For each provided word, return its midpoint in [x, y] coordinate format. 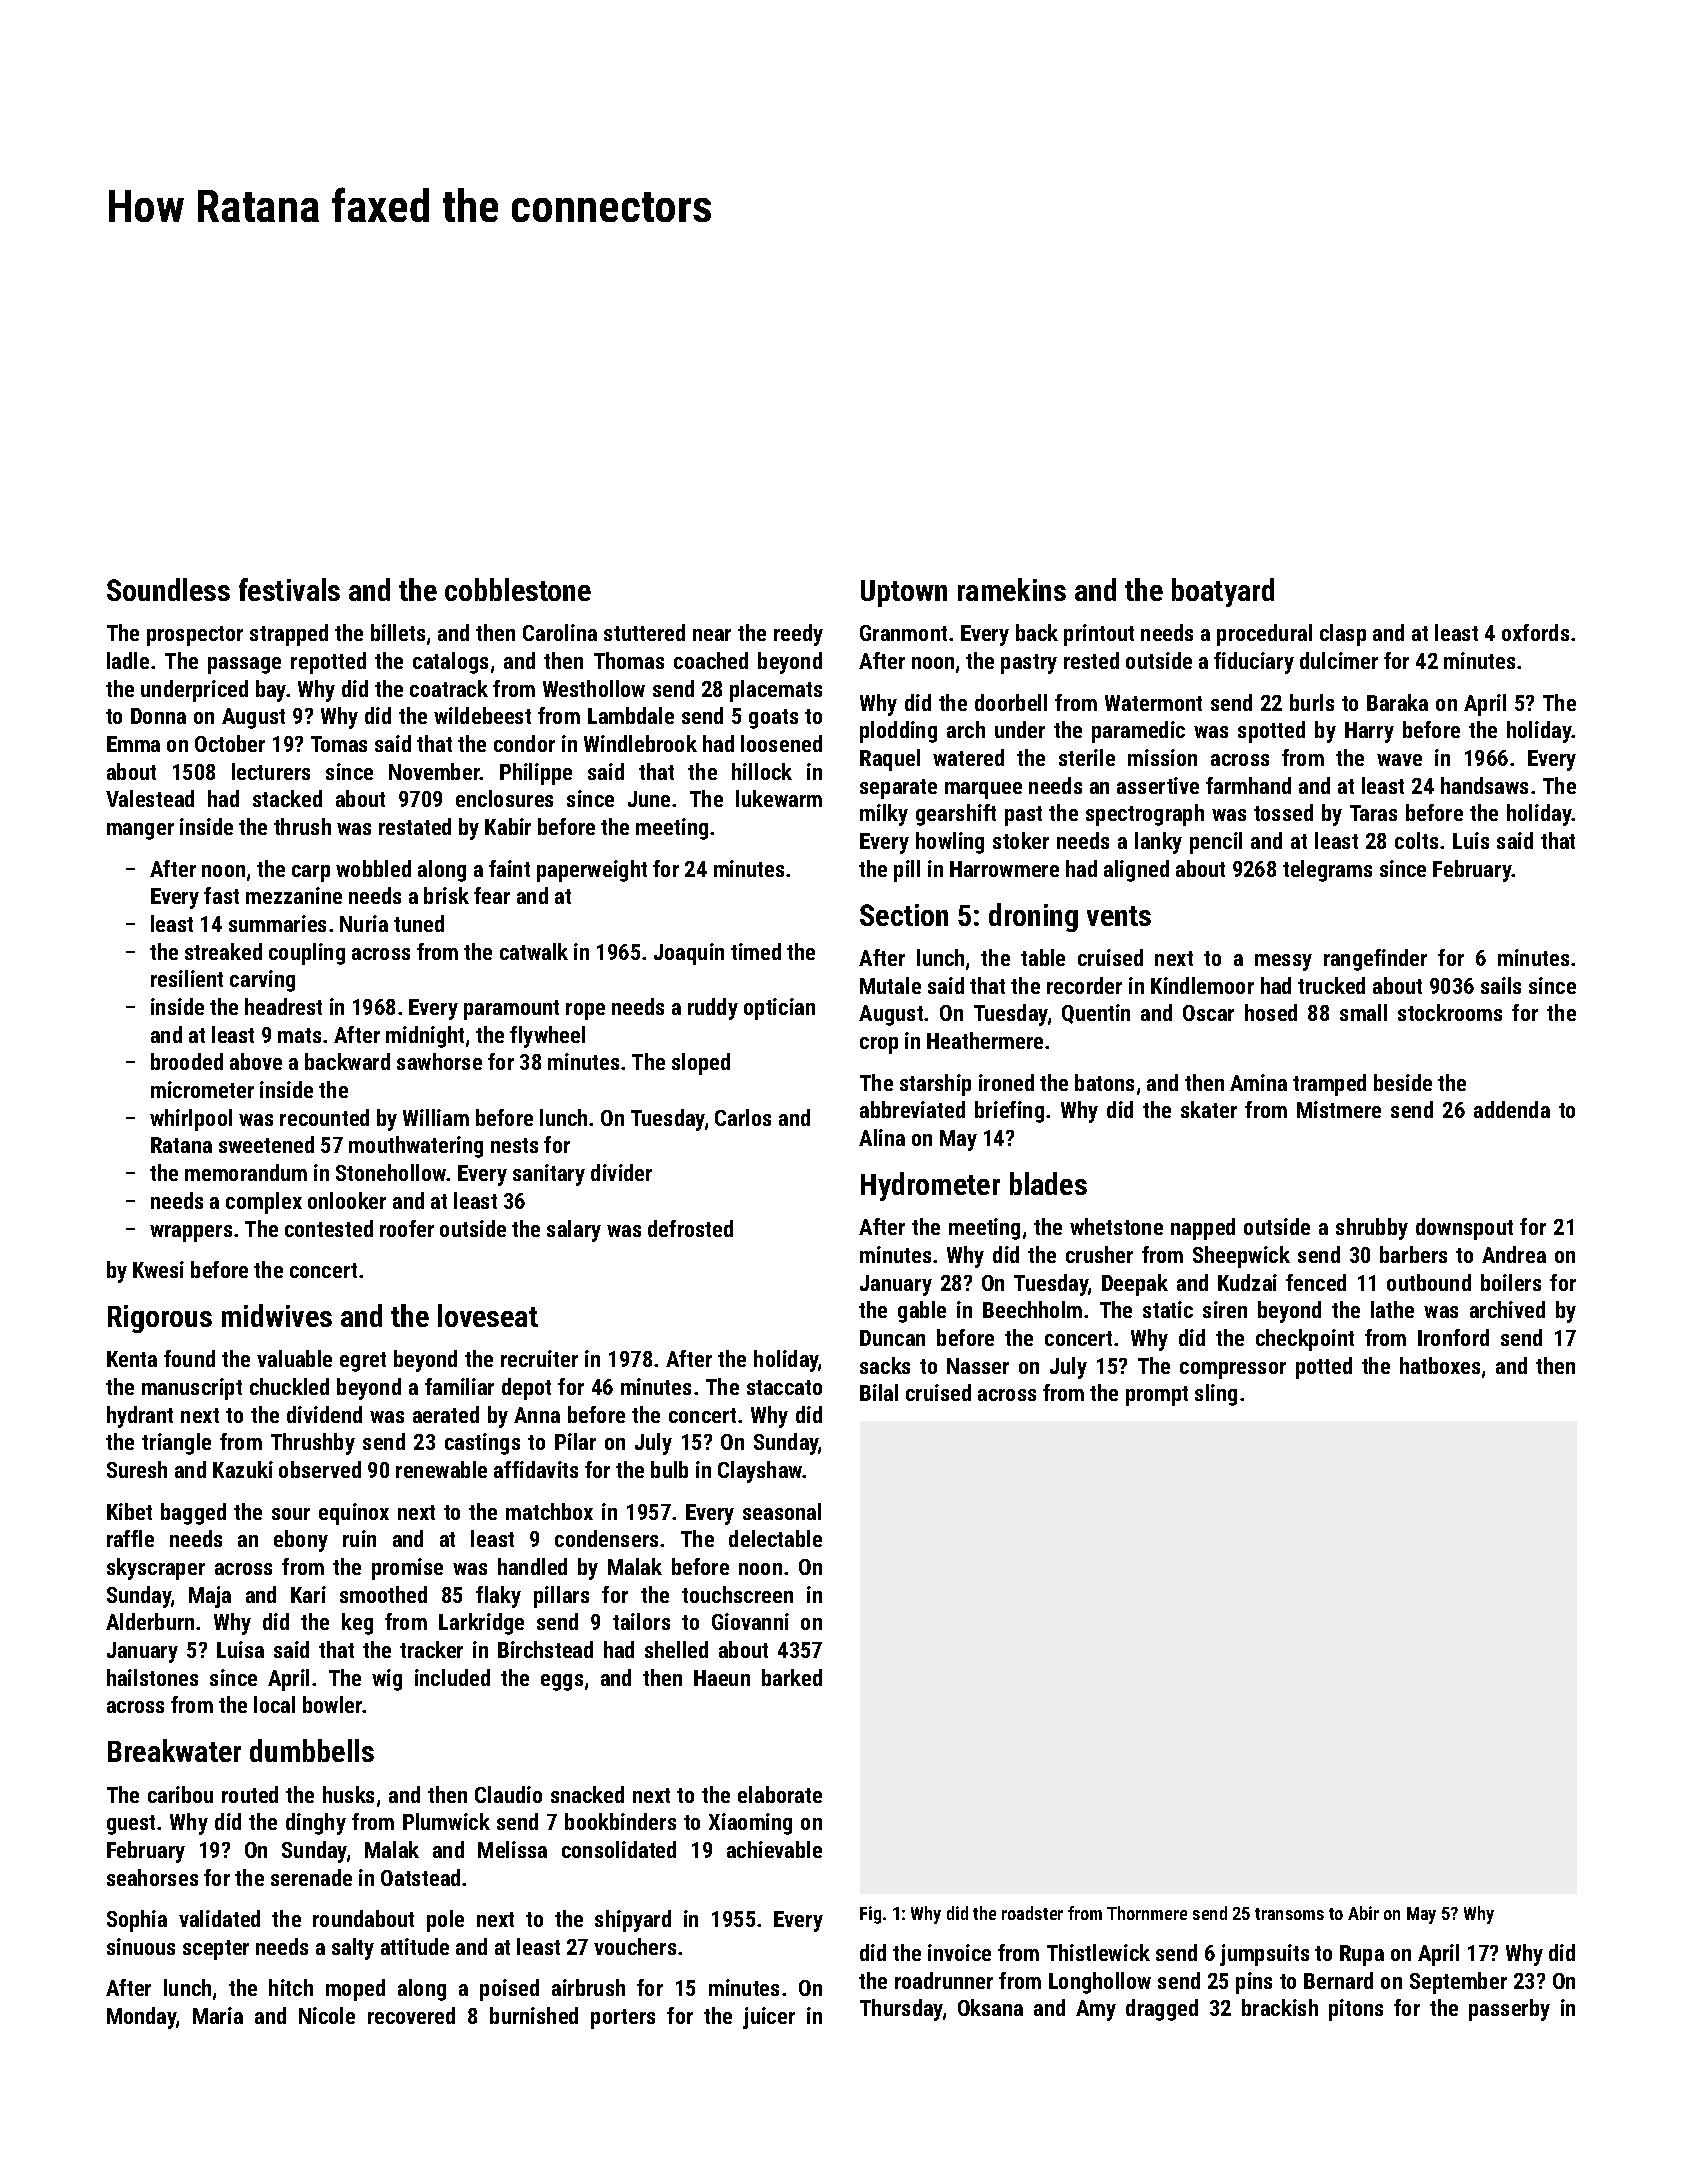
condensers [606, 1538]
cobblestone [518, 589]
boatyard [1223, 592]
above [256, 1061]
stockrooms [1450, 1012]
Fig [870, 1915]
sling [1216, 1395]
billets [398, 632]
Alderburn [150, 1621]
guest [131, 1825]
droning [1033, 917]
